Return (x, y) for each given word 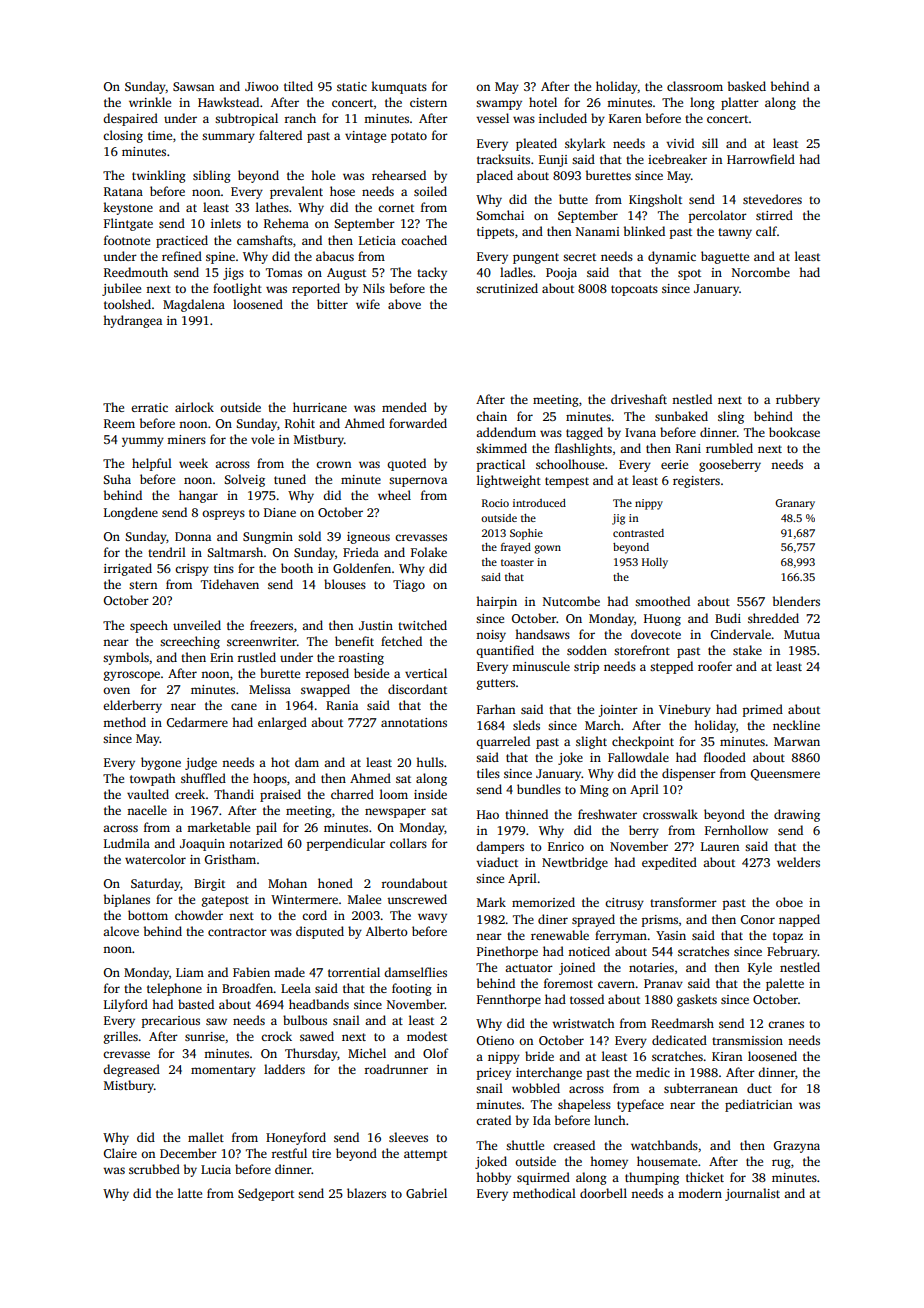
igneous (368, 538)
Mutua (802, 634)
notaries (651, 967)
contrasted (638, 533)
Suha (117, 479)
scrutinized (507, 288)
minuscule (541, 666)
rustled (256, 657)
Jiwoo (262, 86)
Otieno (495, 1040)
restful (289, 1153)
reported (316, 289)
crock (276, 1036)
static (352, 86)
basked (747, 86)
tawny (735, 233)
